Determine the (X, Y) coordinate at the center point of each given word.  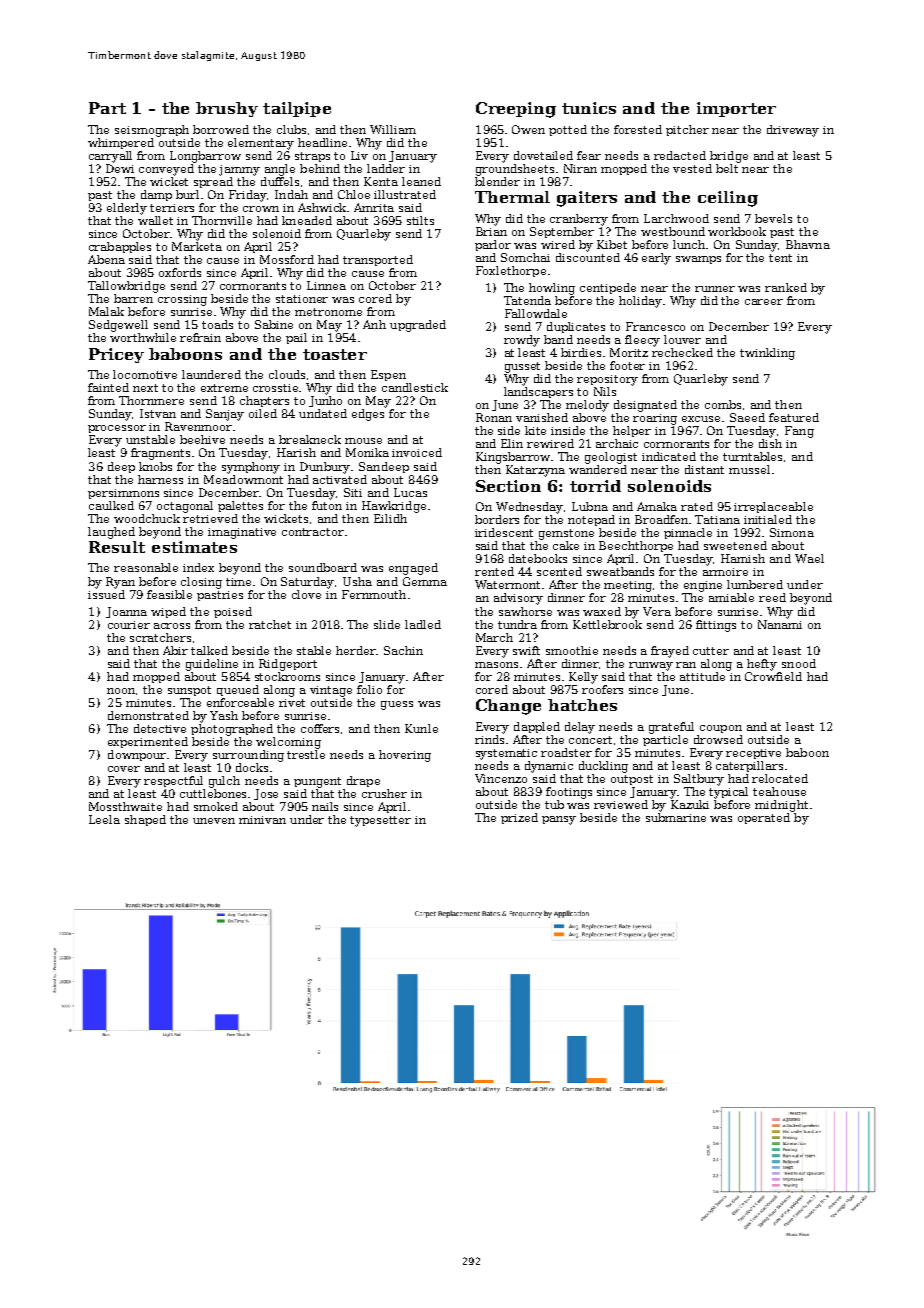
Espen (388, 375)
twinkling (767, 354)
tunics (589, 108)
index (198, 567)
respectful (173, 781)
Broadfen (661, 519)
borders (497, 519)
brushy (227, 109)
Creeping (516, 110)
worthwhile (143, 337)
